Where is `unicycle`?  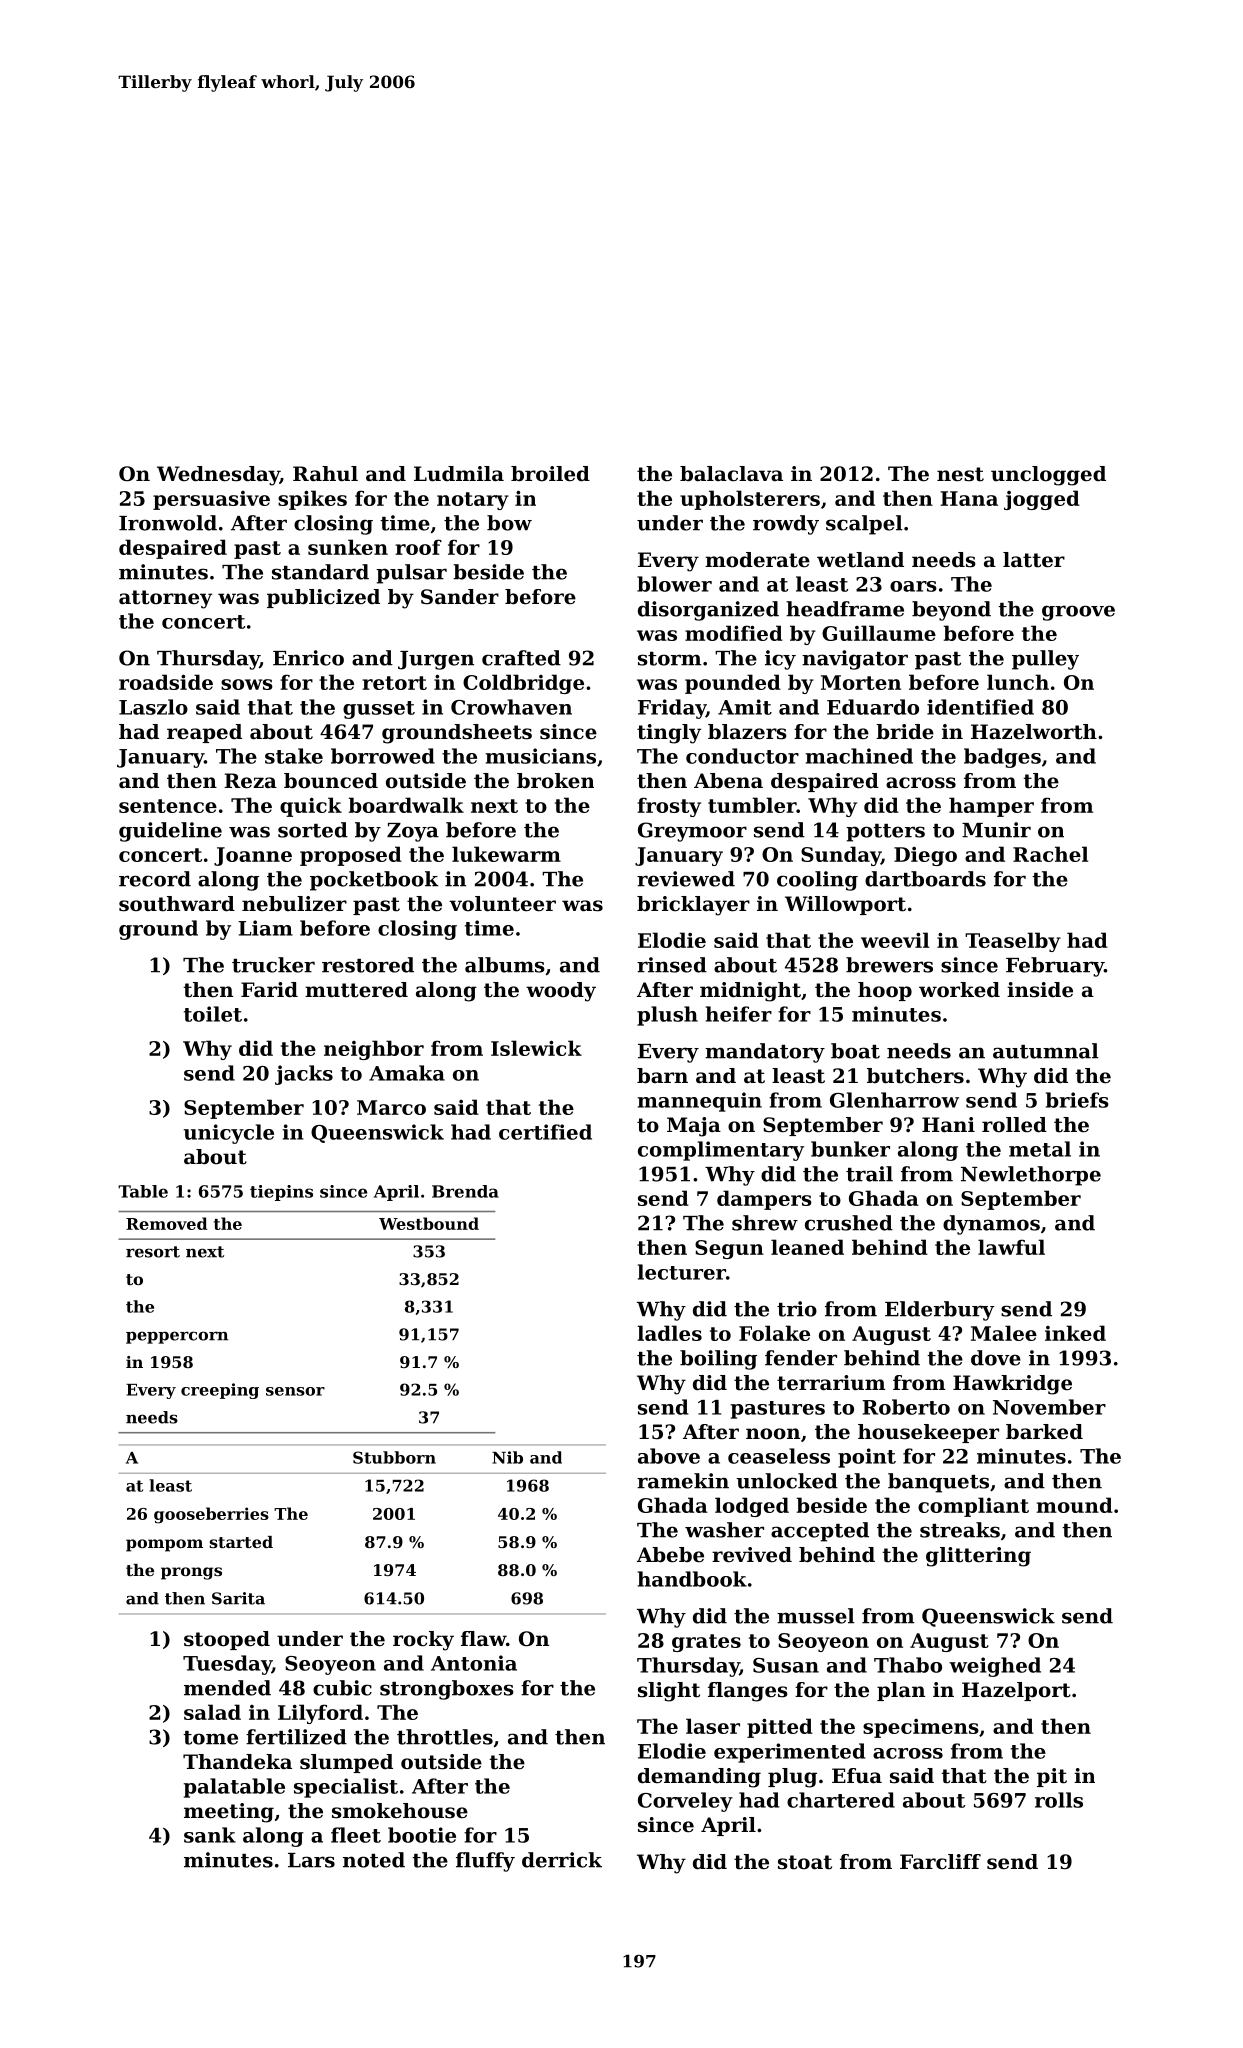 unicycle is located at coordinates (229, 1134).
